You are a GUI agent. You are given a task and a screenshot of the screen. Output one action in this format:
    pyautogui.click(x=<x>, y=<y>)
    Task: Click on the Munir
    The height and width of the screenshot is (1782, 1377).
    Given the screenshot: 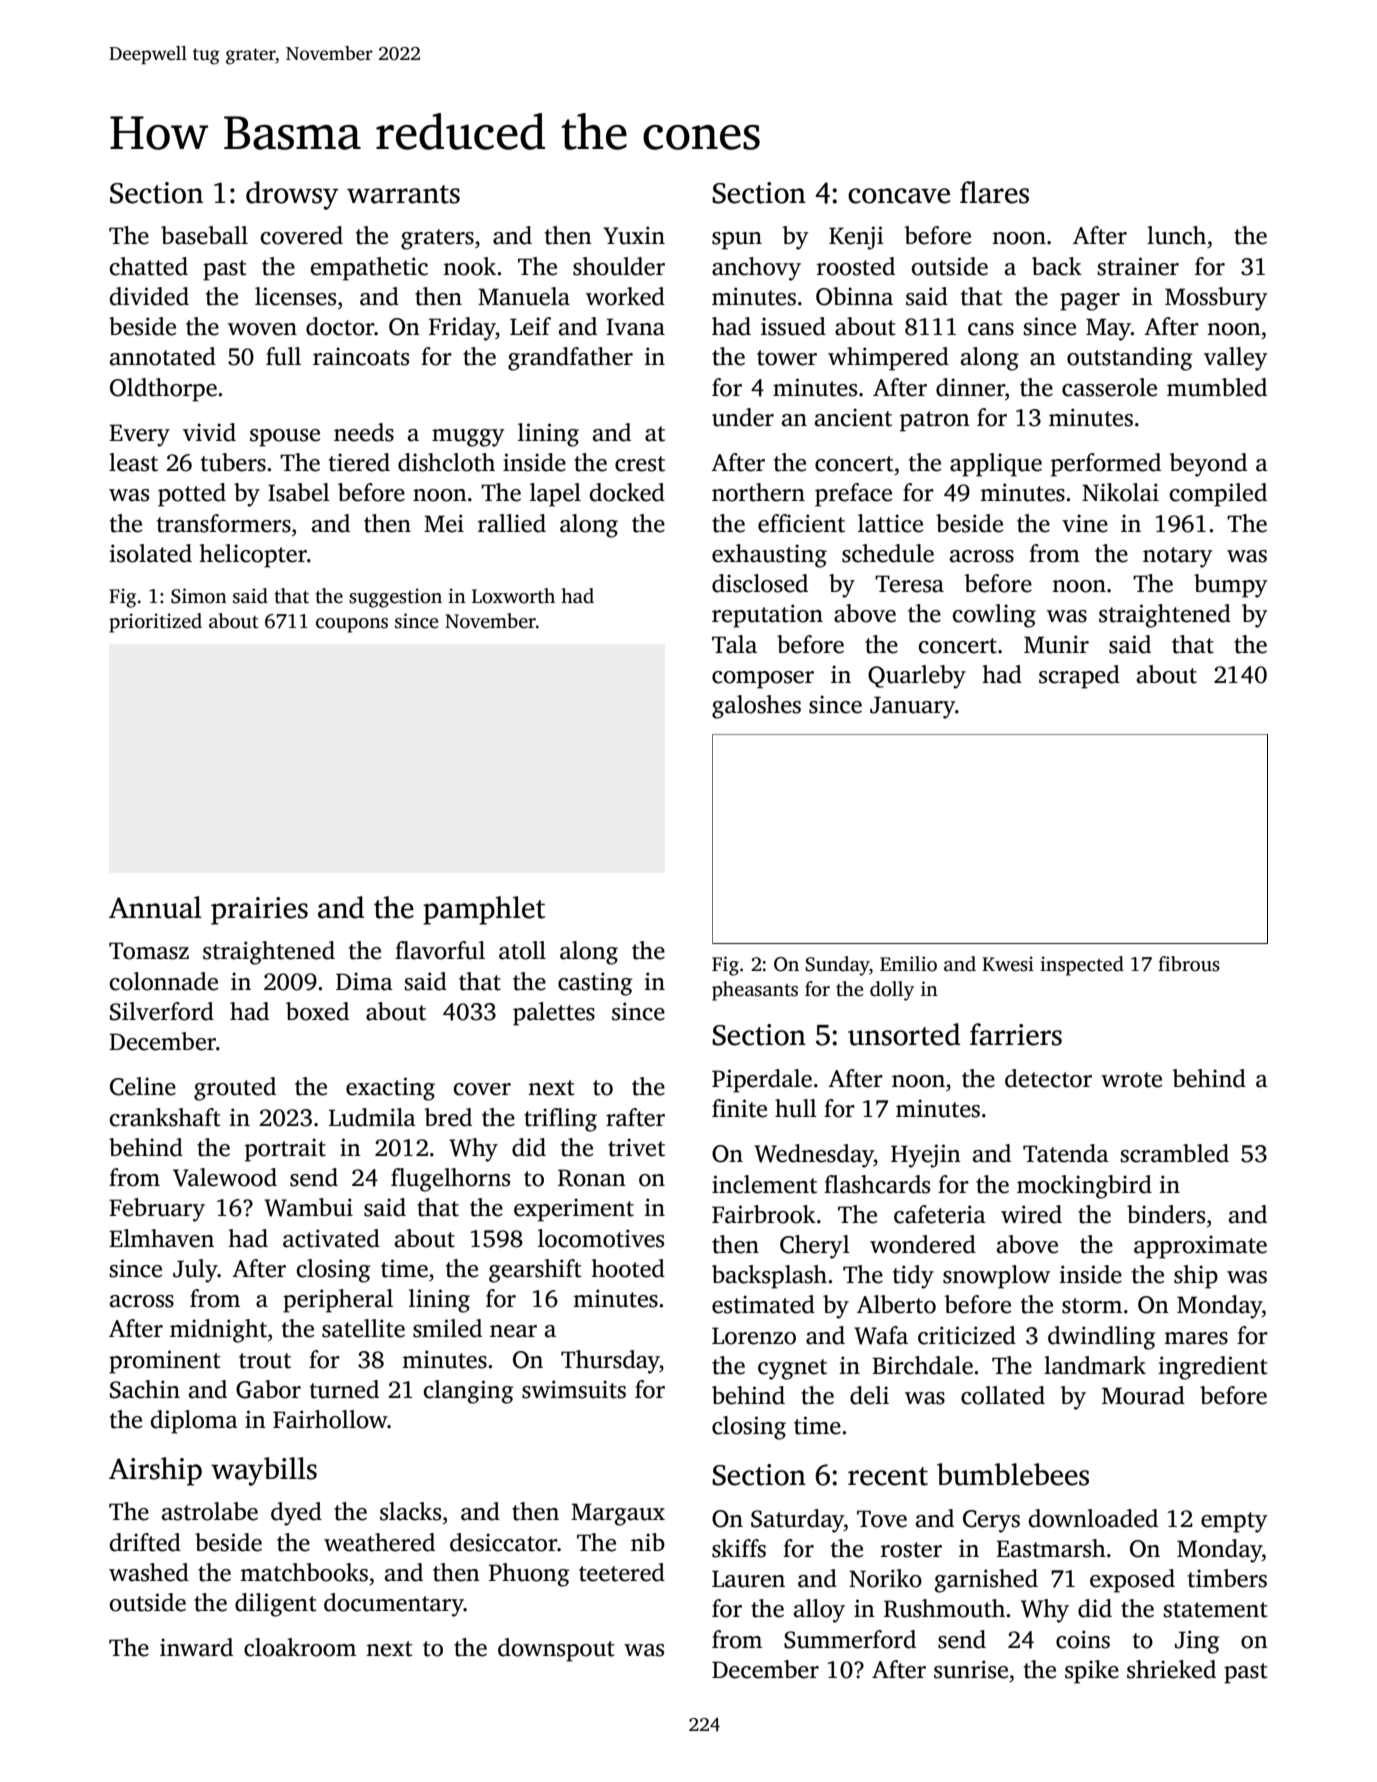 What is the action you would take?
    pyautogui.click(x=1056, y=644)
